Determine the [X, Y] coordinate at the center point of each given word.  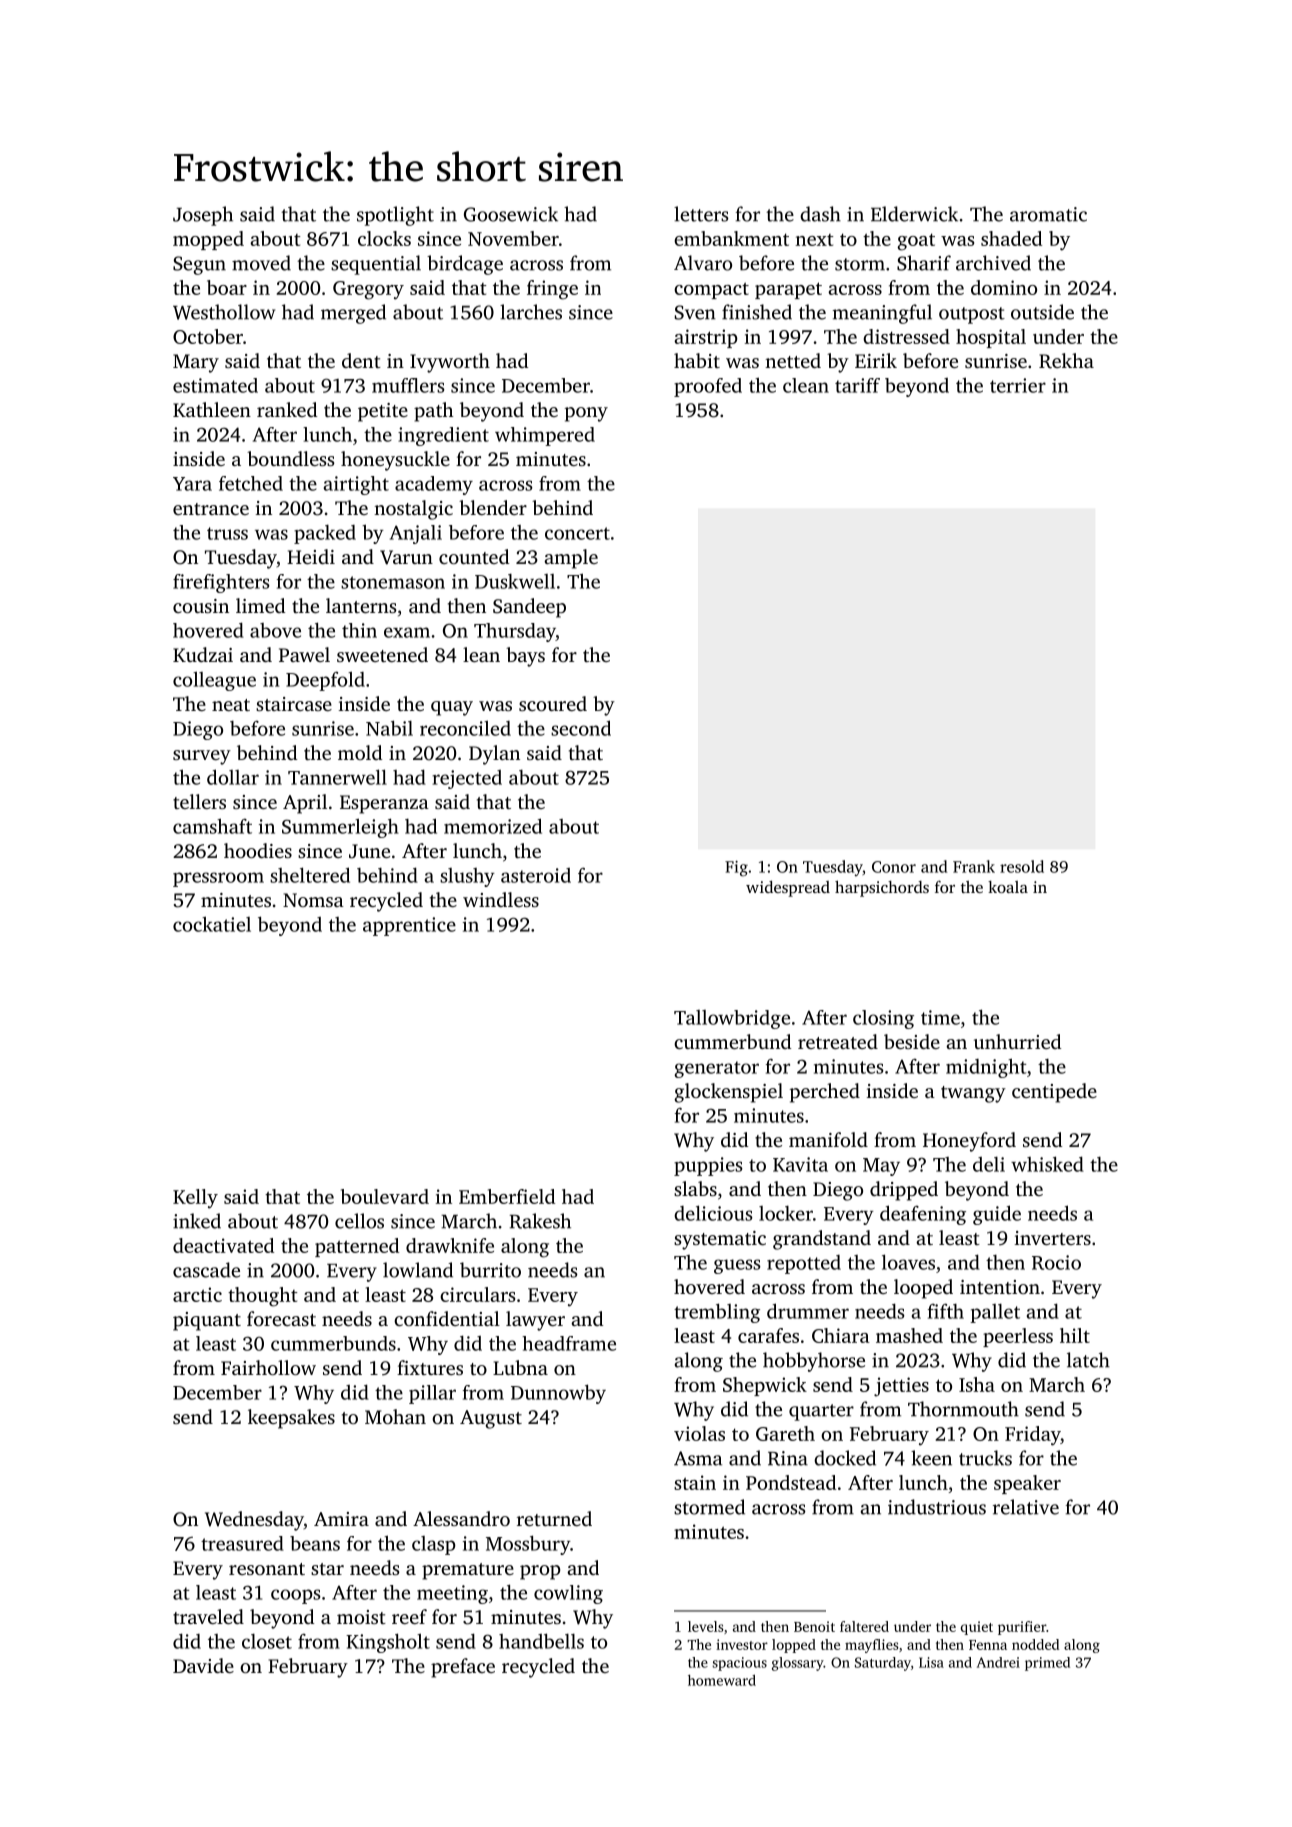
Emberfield [507, 1196]
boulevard [385, 1196]
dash [820, 214]
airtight [356, 485]
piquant [207, 1321]
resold [1022, 866]
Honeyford [969, 1142]
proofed [708, 387]
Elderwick [914, 214]
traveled [208, 1616]
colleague [214, 681]
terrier [1018, 385]
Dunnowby [558, 1394]
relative [1026, 1507]
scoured [553, 703]
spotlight [395, 216]
